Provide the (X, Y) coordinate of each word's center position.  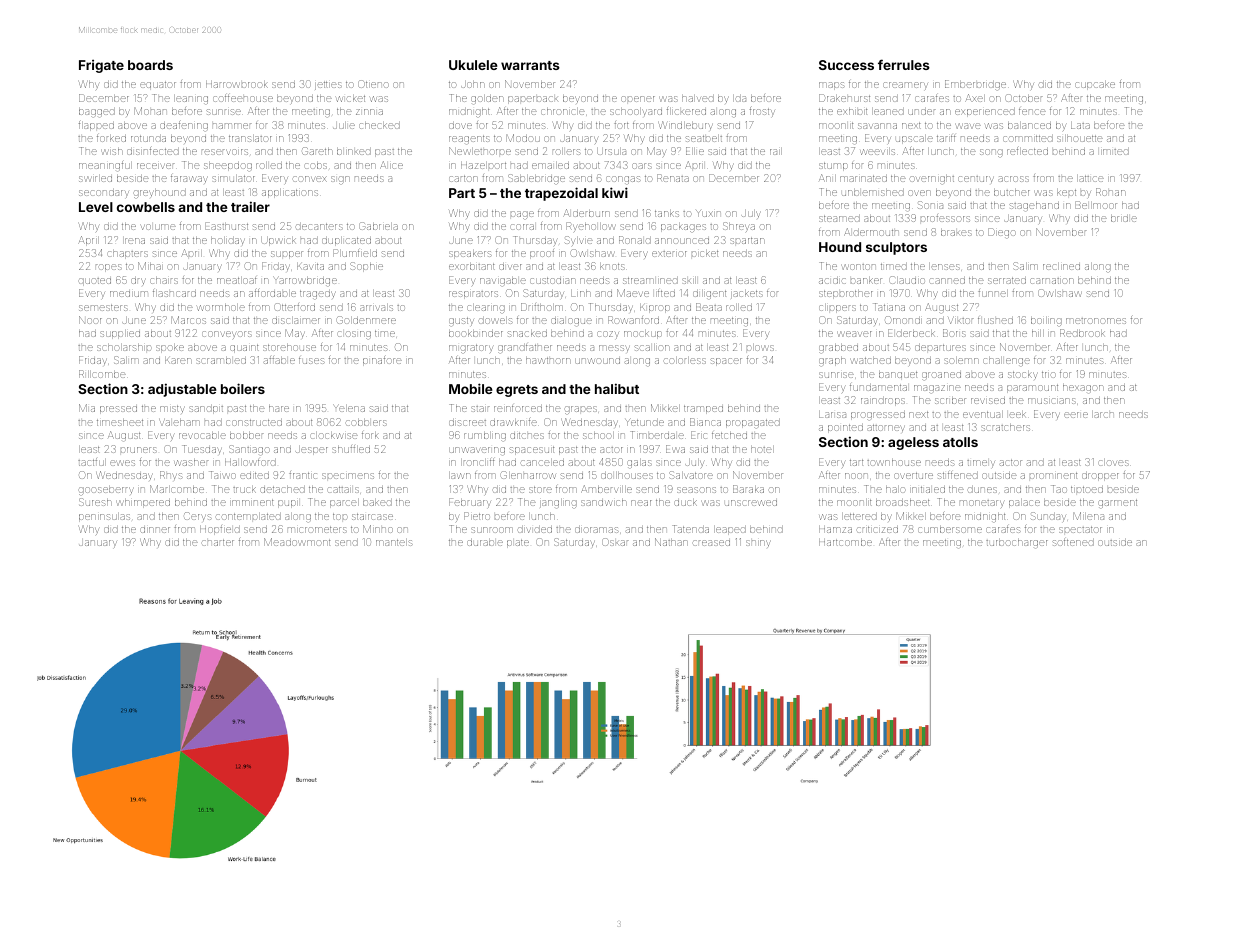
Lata (1080, 125)
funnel (993, 293)
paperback (533, 100)
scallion (652, 347)
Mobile (470, 388)
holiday (228, 241)
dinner (155, 530)
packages (683, 227)
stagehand (1034, 206)
